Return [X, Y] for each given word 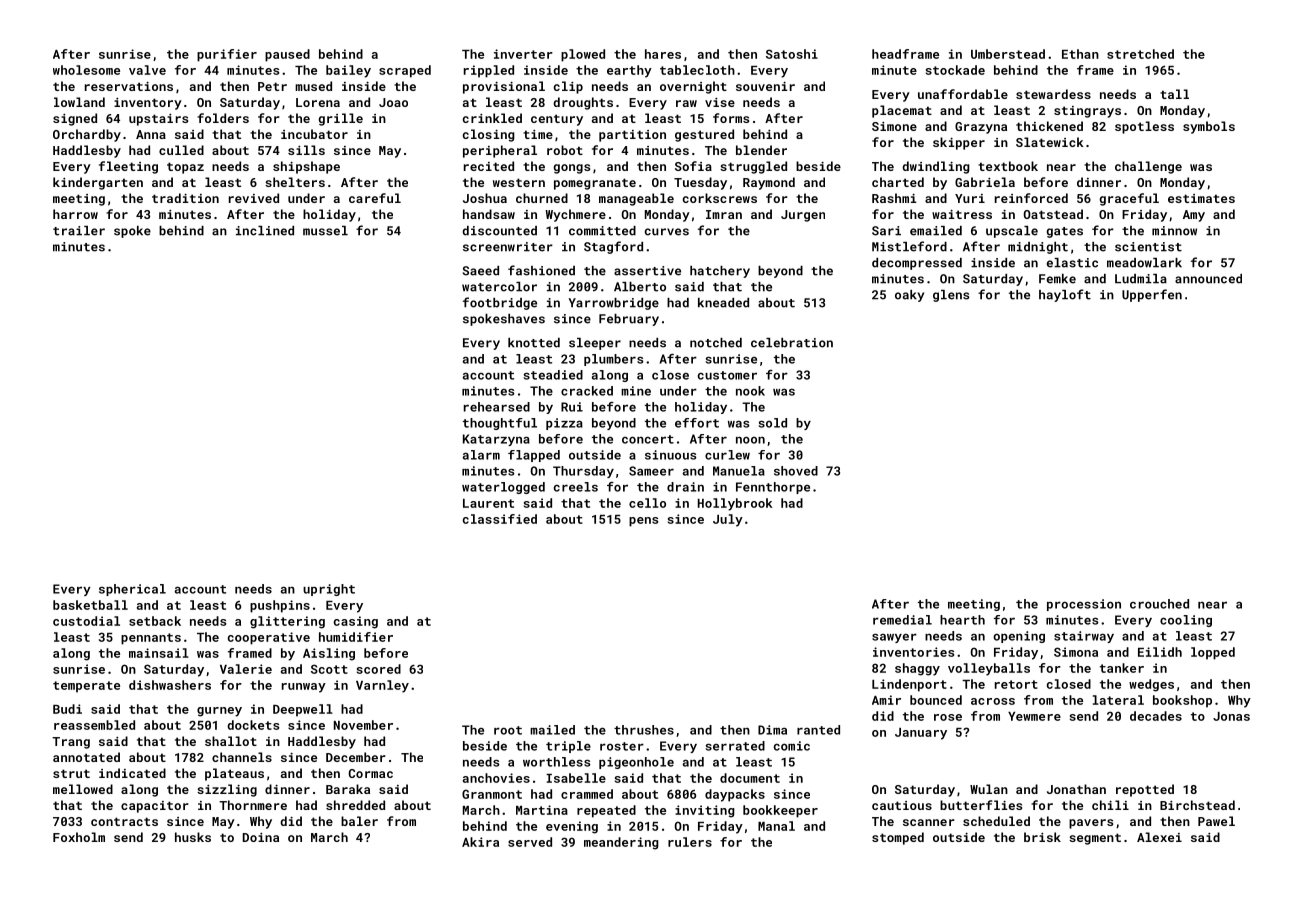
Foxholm [79, 837]
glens [951, 296]
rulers [690, 842]
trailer [79, 231]
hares [663, 54]
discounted [499, 231]
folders [223, 118]
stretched [1140, 54]
